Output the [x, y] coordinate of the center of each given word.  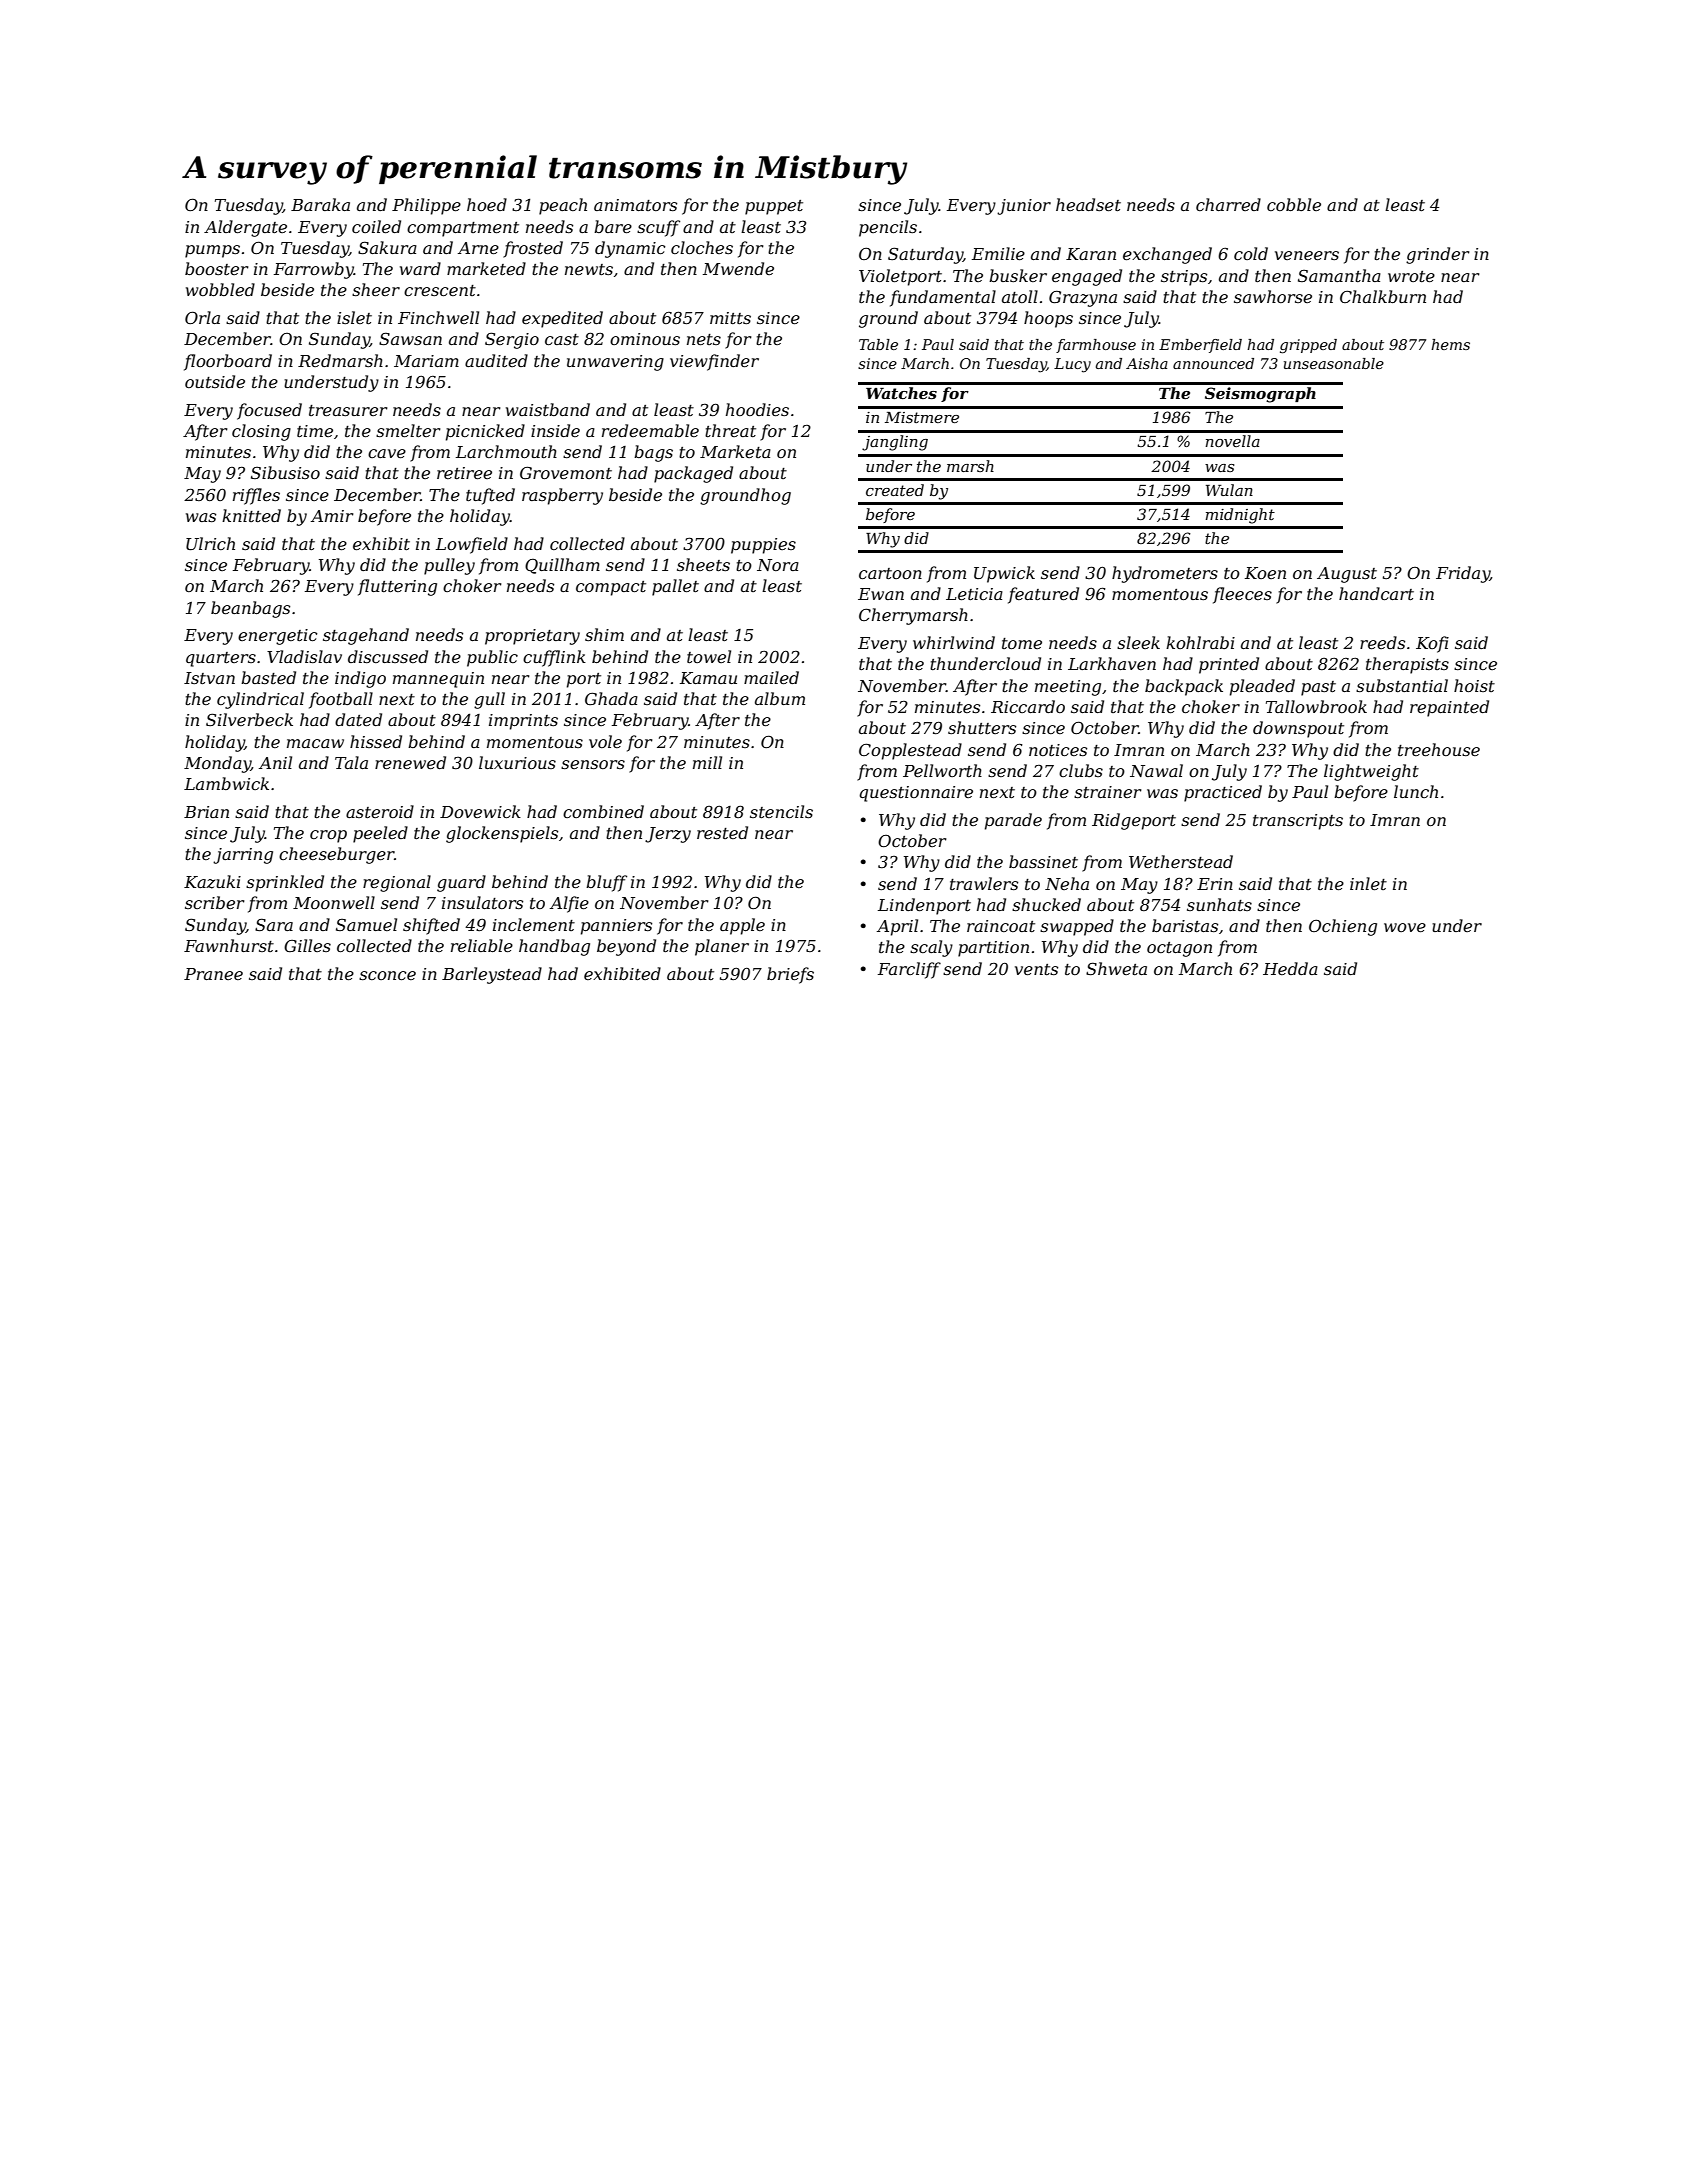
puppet [774, 207]
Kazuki [212, 882]
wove [1405, 927]
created [895, 490]
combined [603, 811]
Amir [332, 516]
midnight [1240, 516]
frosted [533, 249]
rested [722, 832]
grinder [1438, 255]
